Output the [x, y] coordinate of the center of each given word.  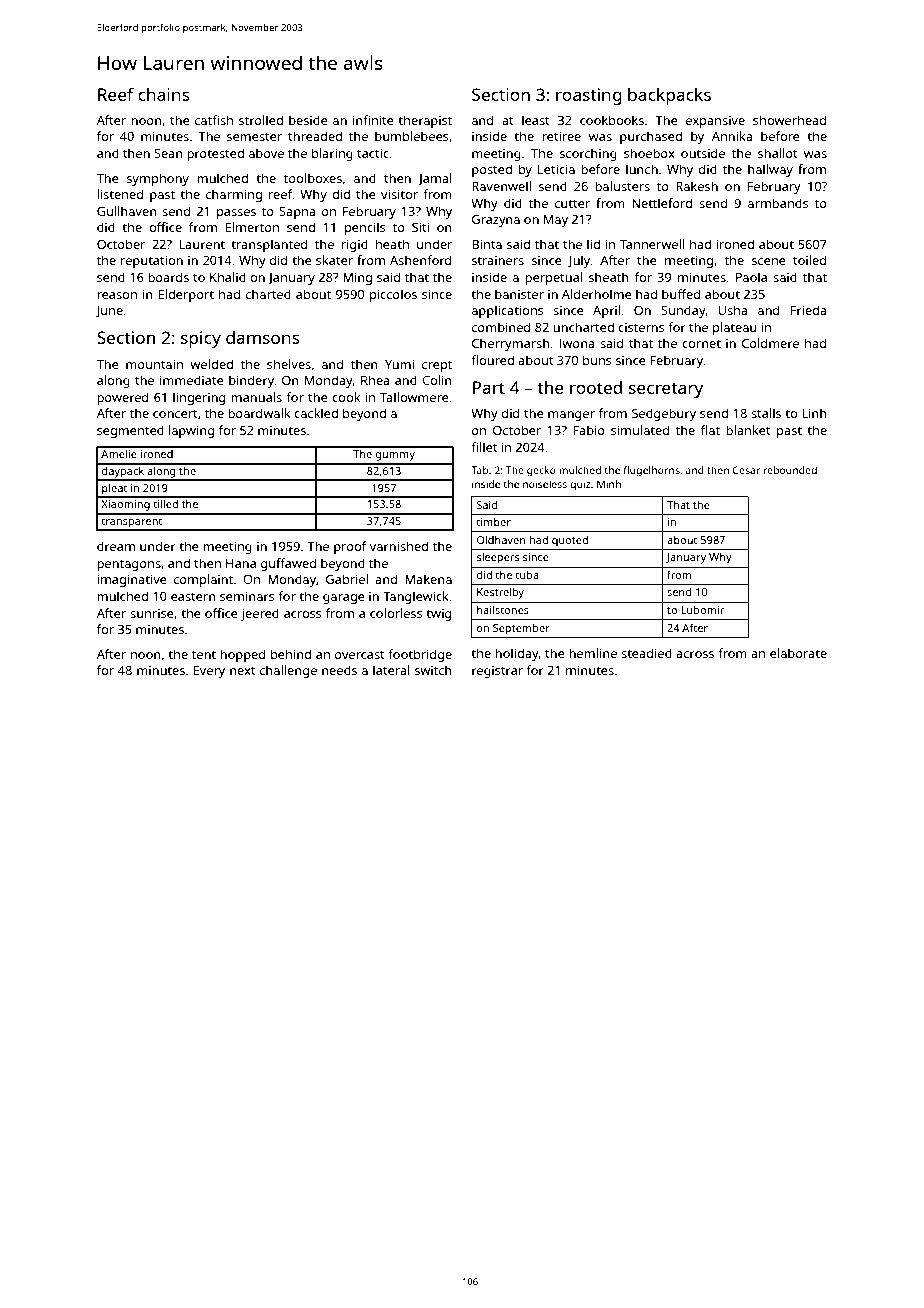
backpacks [669, 96]
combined [501, 327]
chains [164, 94]
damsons [263, 337]
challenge [288, 671]
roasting [589, 96]
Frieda [808, 310]
